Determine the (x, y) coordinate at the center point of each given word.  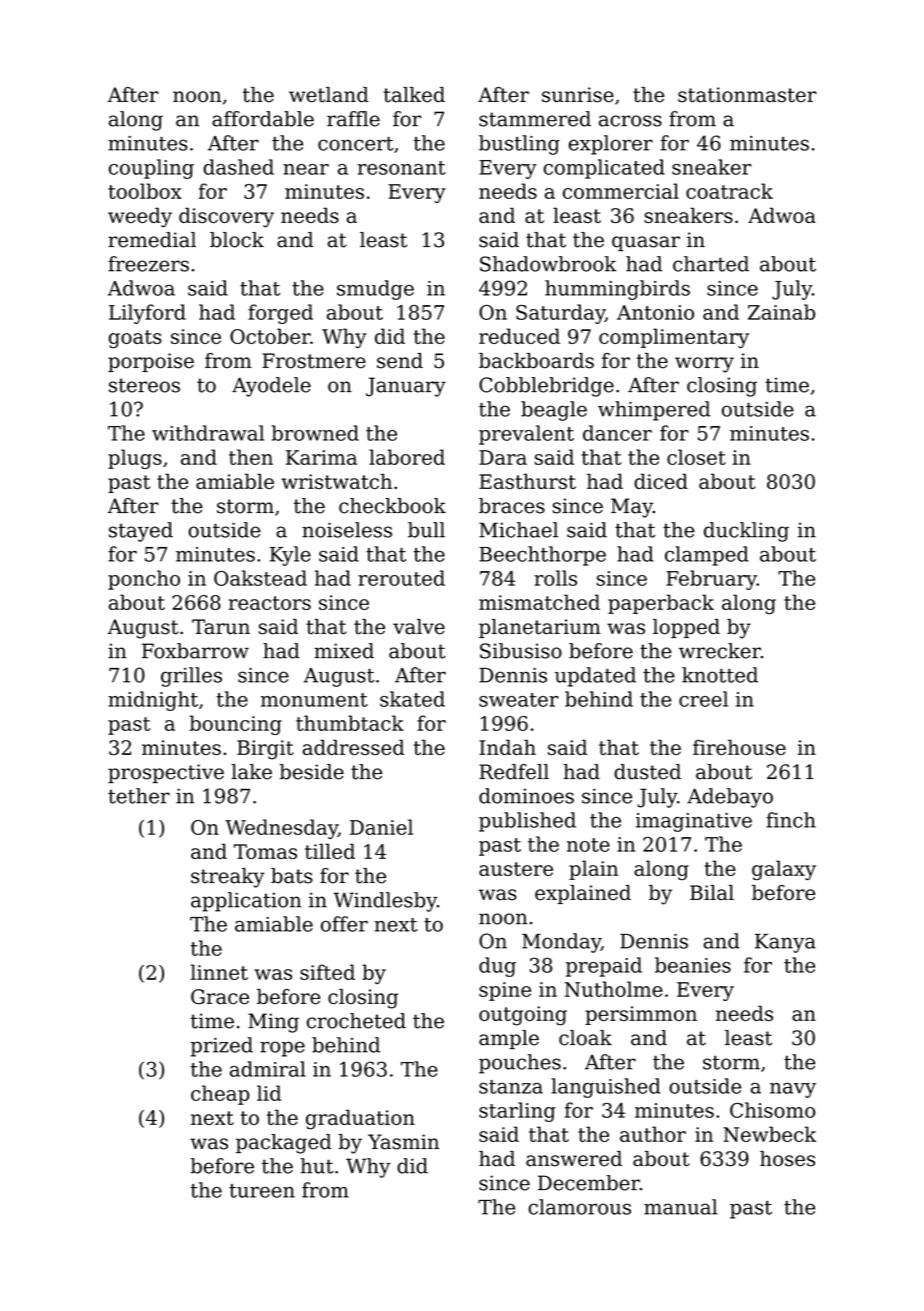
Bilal (712, 893)
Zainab (781, 312)
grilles (191, 677)
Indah (507, 747)
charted (711, 264)
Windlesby (385, 902)
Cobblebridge (546, 387)
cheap (220, 1095)
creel (703, 699)
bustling (519, 145)
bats (292, 876)
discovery (226, 217)
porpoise (151, 362)
